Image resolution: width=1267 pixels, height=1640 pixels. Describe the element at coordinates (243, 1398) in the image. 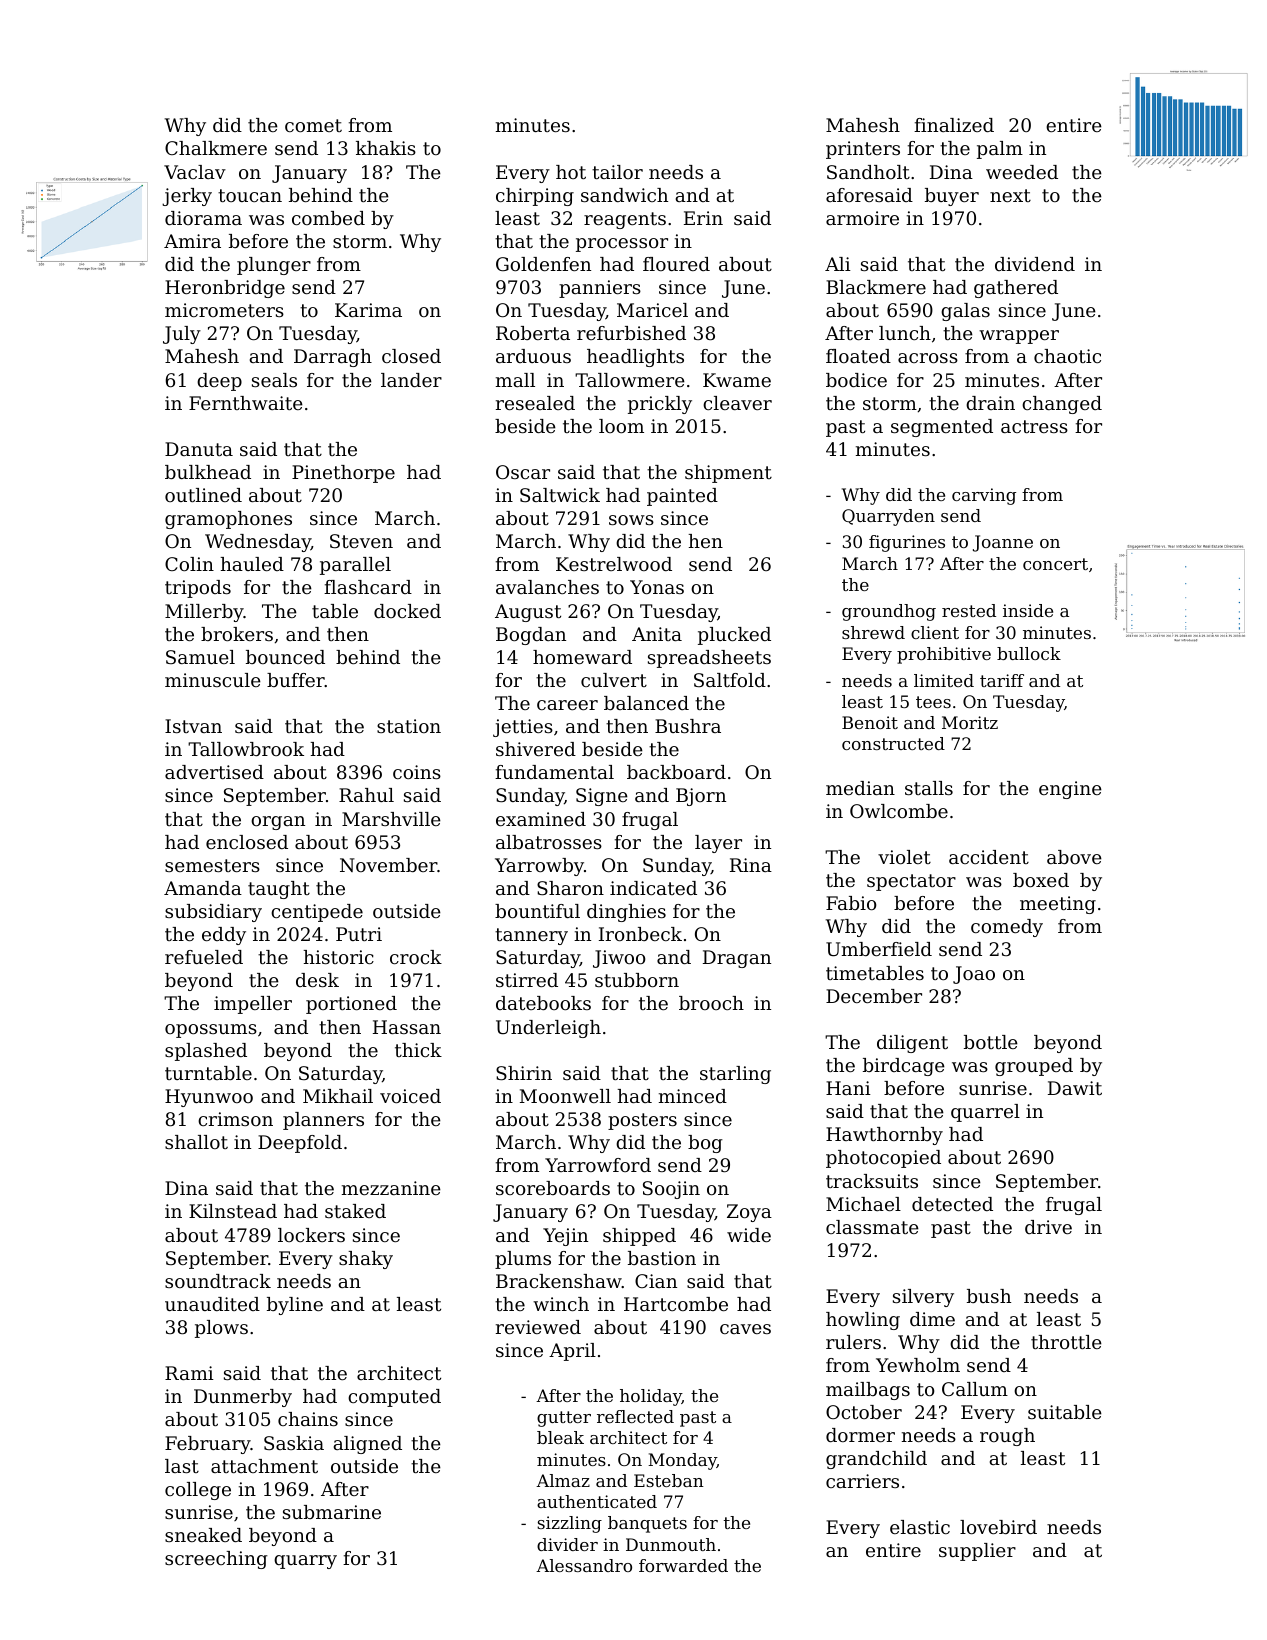

I see `Dunmerby` at that location.
